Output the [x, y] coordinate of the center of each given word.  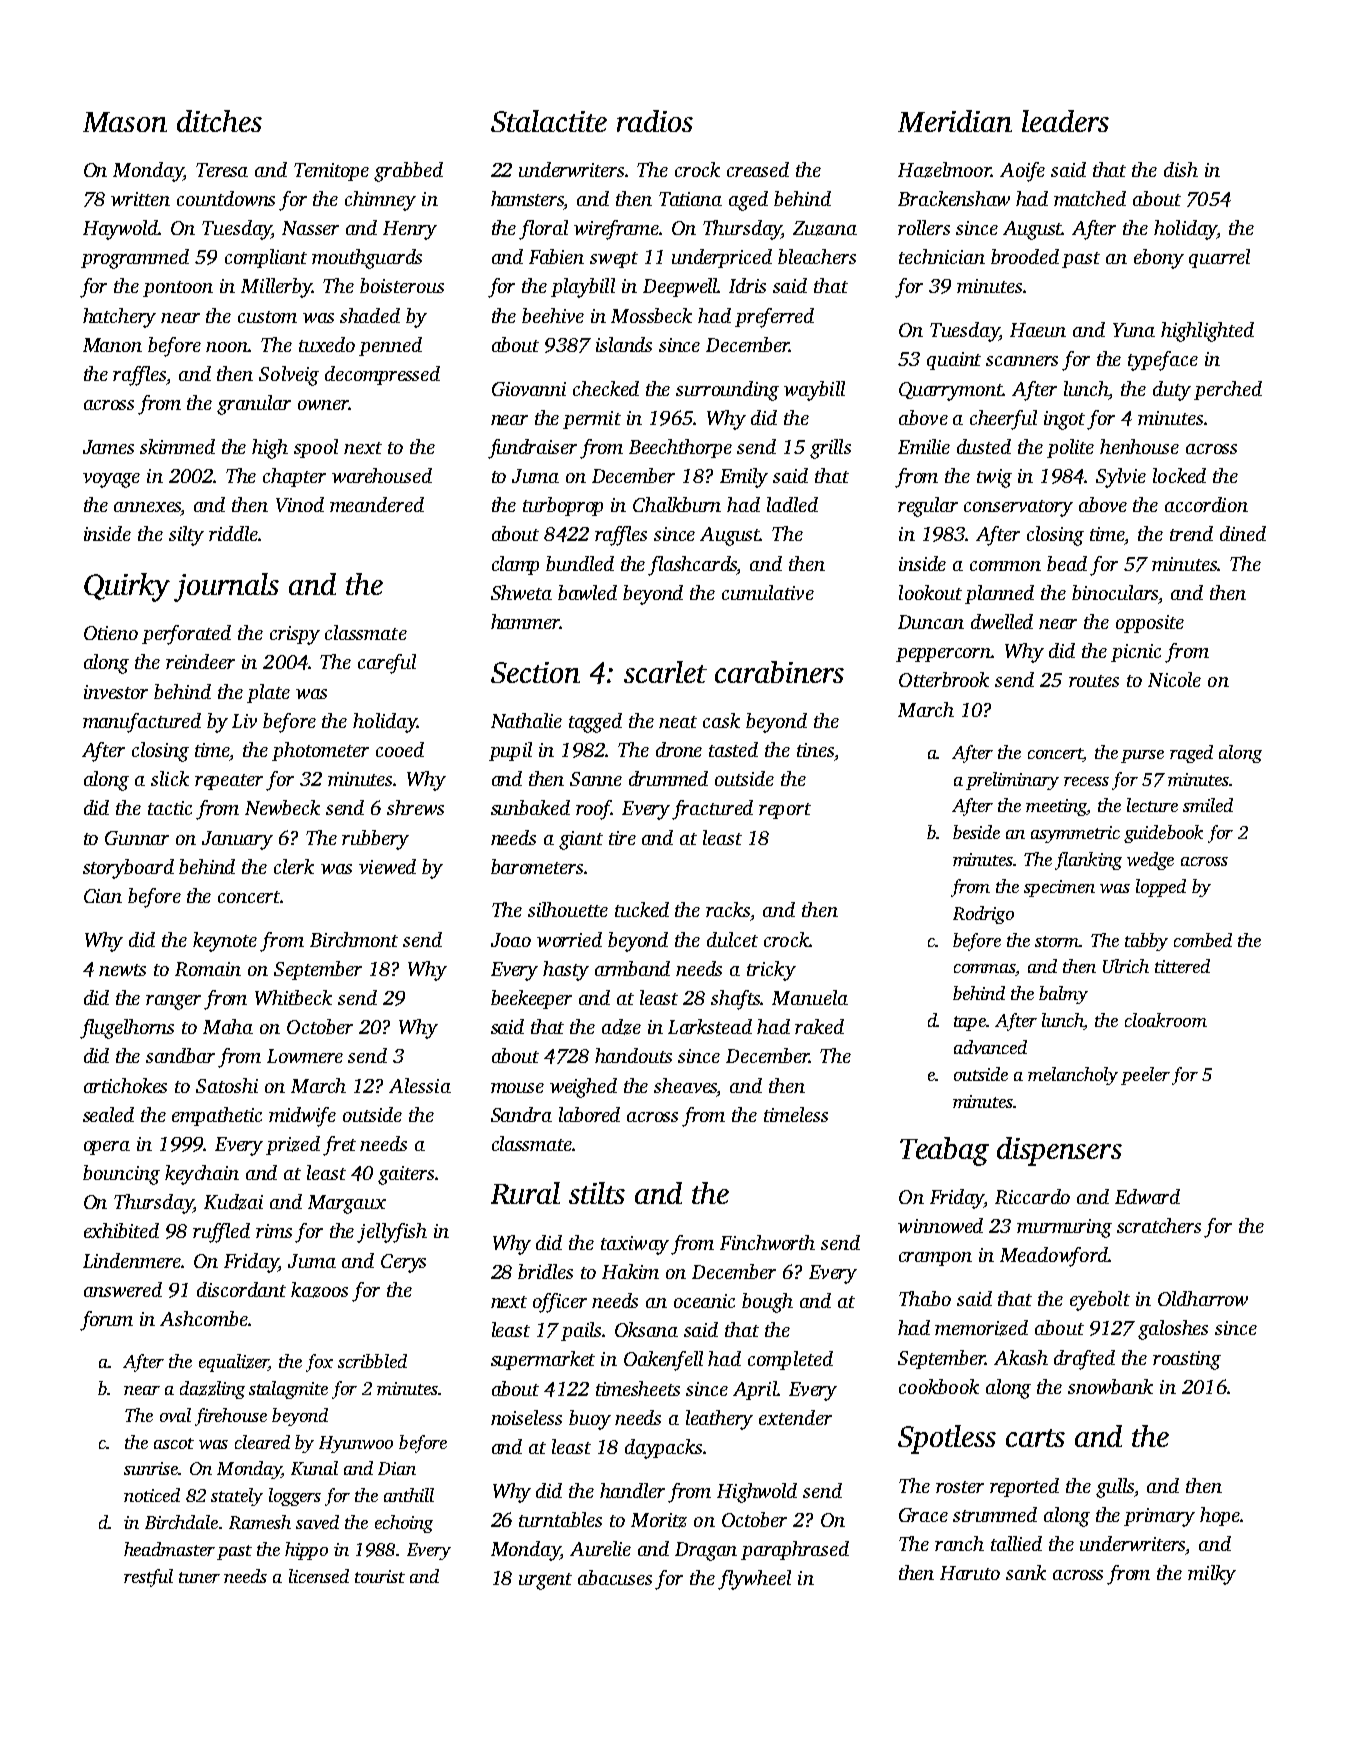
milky [1212, 1575]
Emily [744, 478]
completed [790, 1360]
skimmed [177, 446]
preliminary [1012, 781]
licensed [319, 1576]
